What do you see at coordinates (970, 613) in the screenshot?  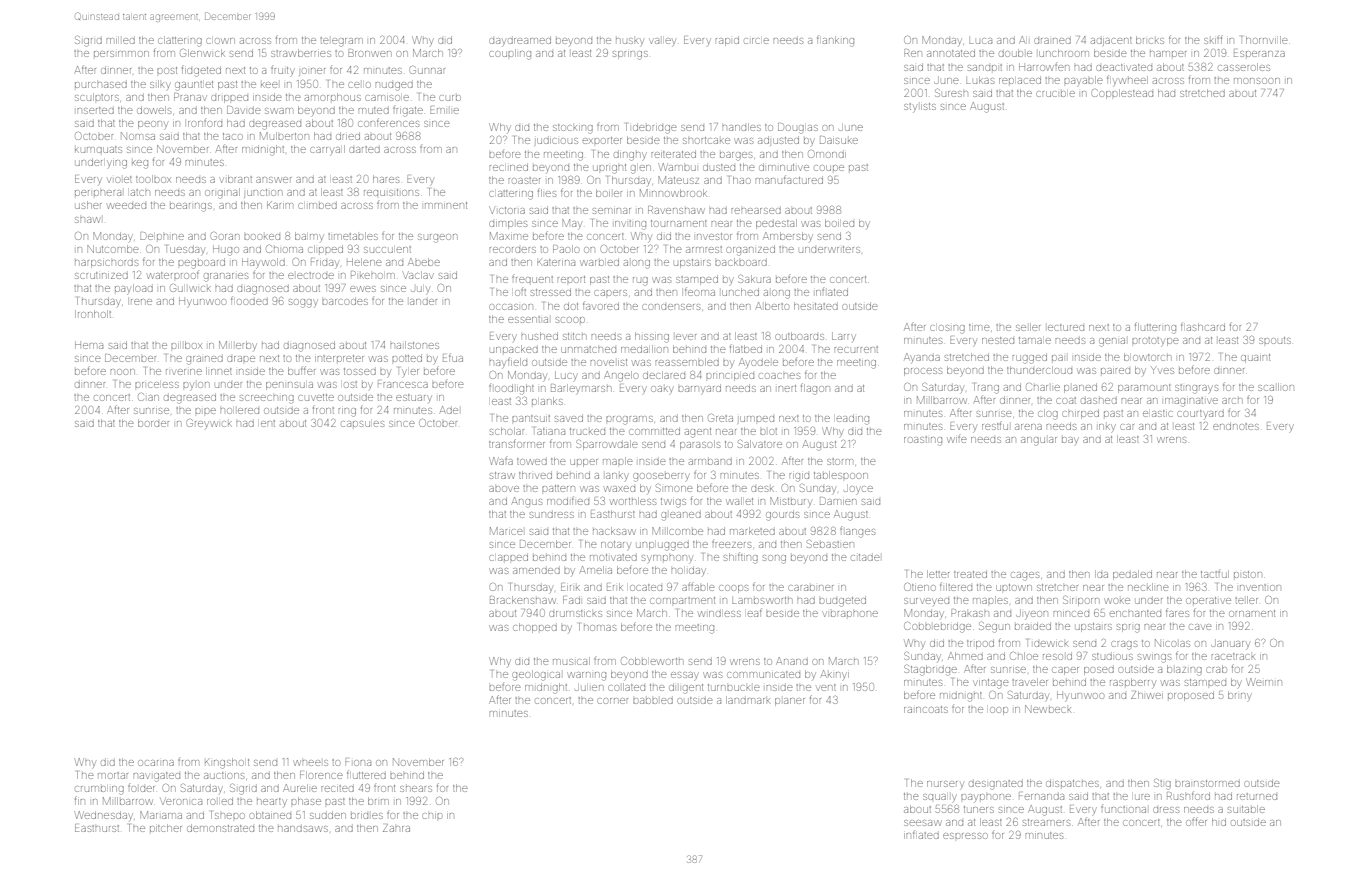 I see `Prakash` at bounding box center [970, 613].
